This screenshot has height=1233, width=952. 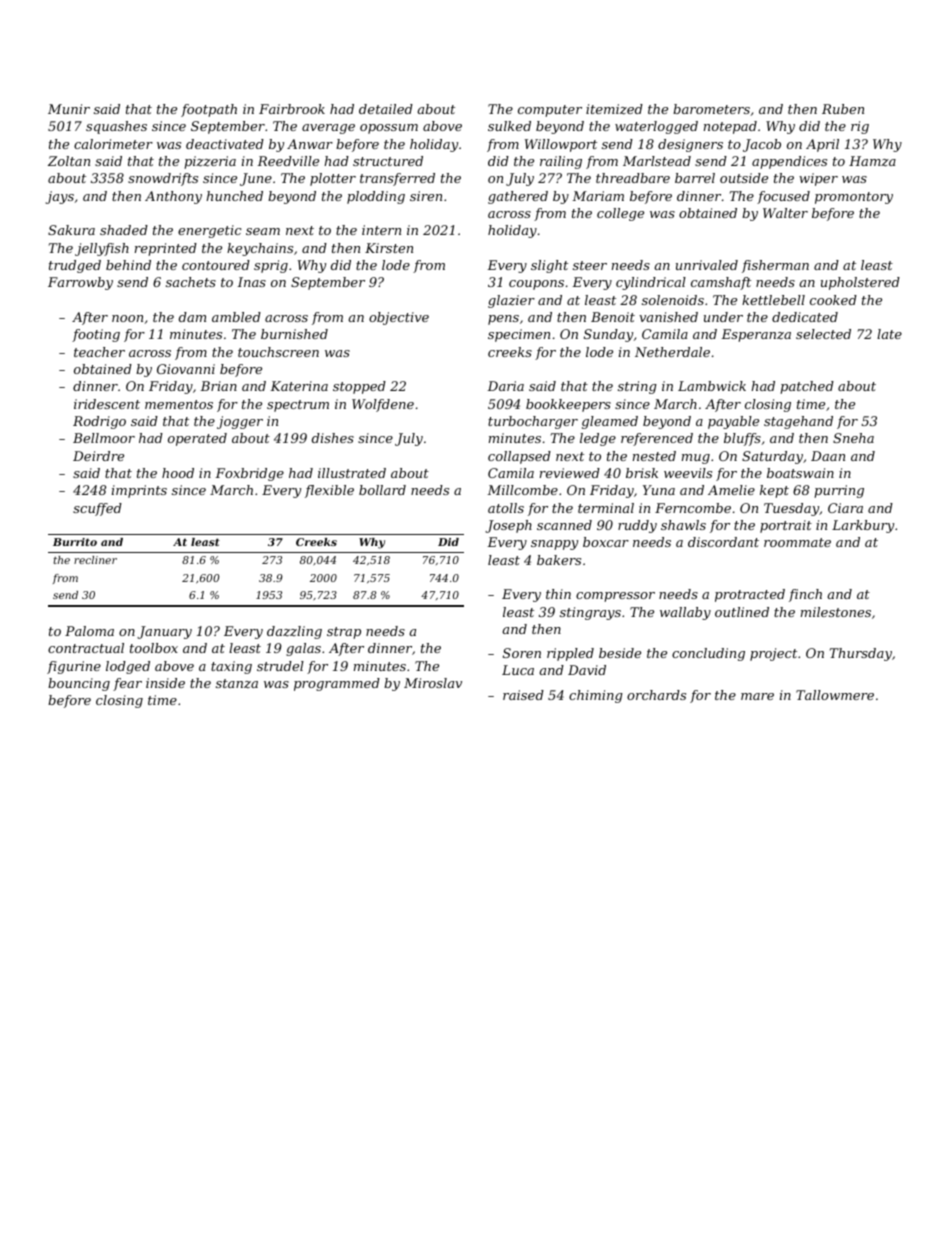 What do you see at coordinates (657, 439) in the screenshot?
I see `referenced` at bounding box center [657, 439].
